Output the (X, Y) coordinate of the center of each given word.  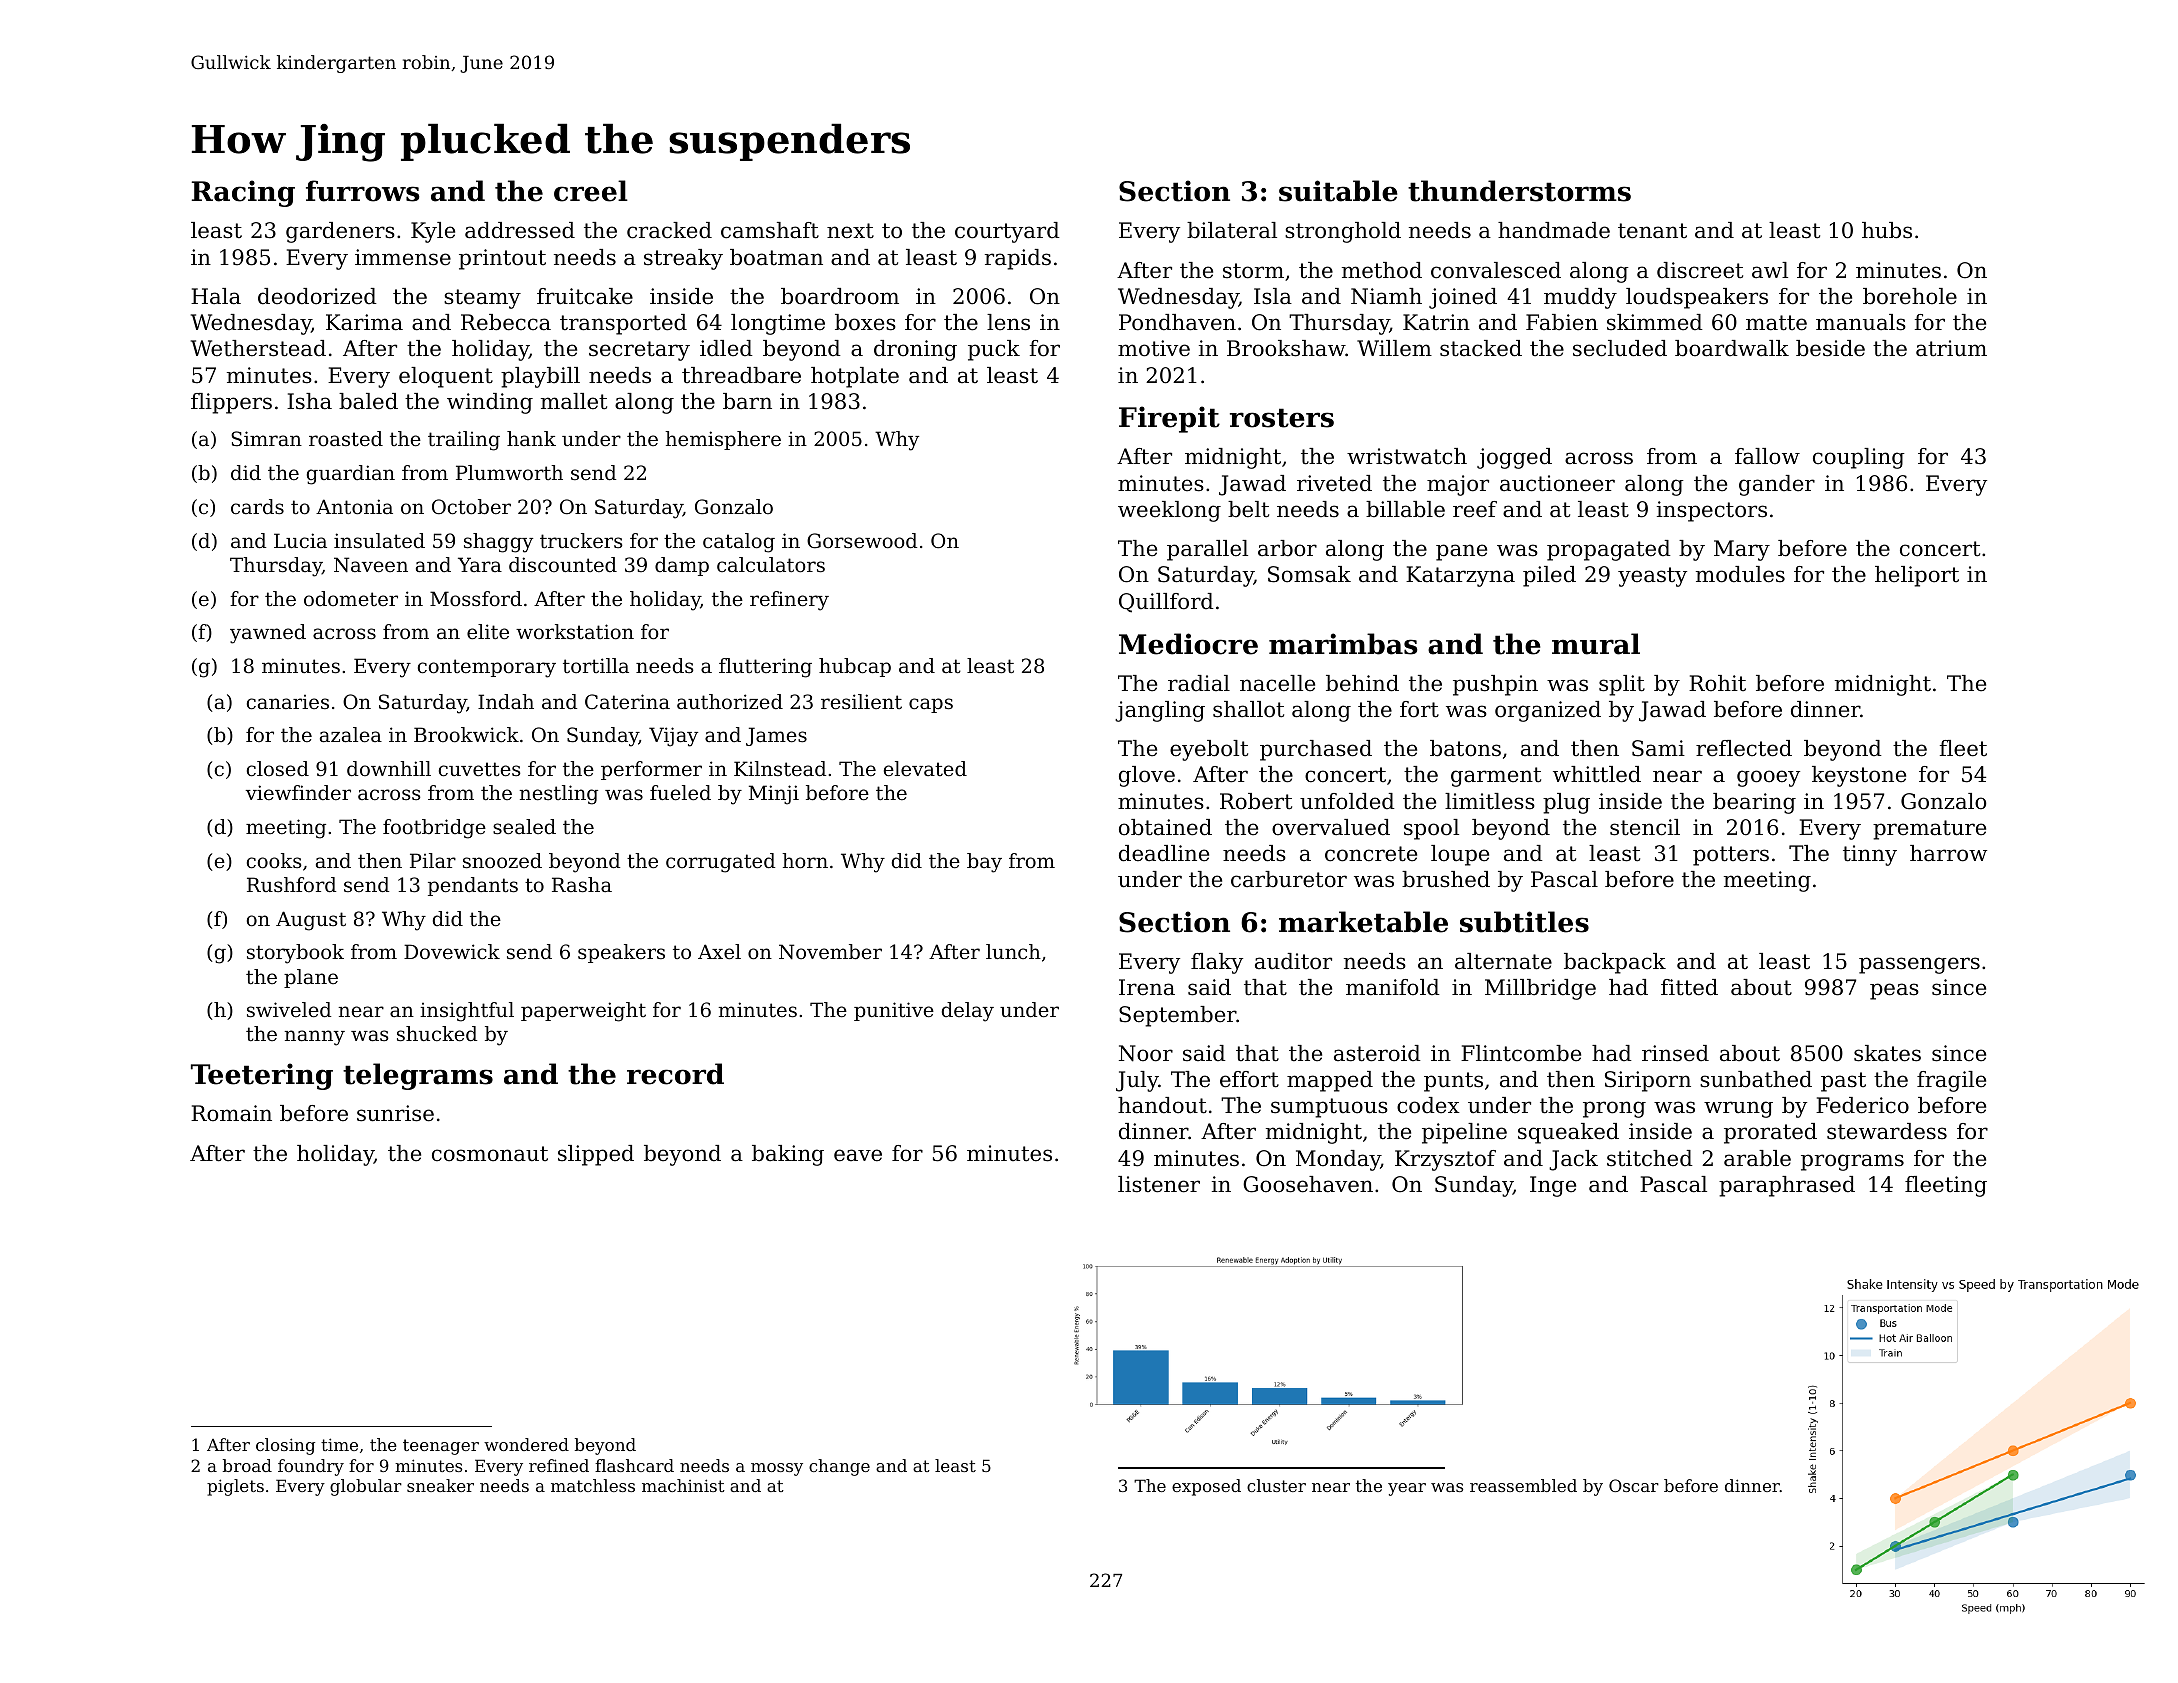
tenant (1652, 231)
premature (1929, 830)
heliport (1917, 576)
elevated (925, 769)
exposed (1206, 1487)
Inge (1553, 1186)
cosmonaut (490, 1154)
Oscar (1634, 1485)
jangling (1160, 711)
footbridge (434, 829)
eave (858, 1155)
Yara (480, 564)
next (850, 231)
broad (247, 1465)
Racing (243, 193)
